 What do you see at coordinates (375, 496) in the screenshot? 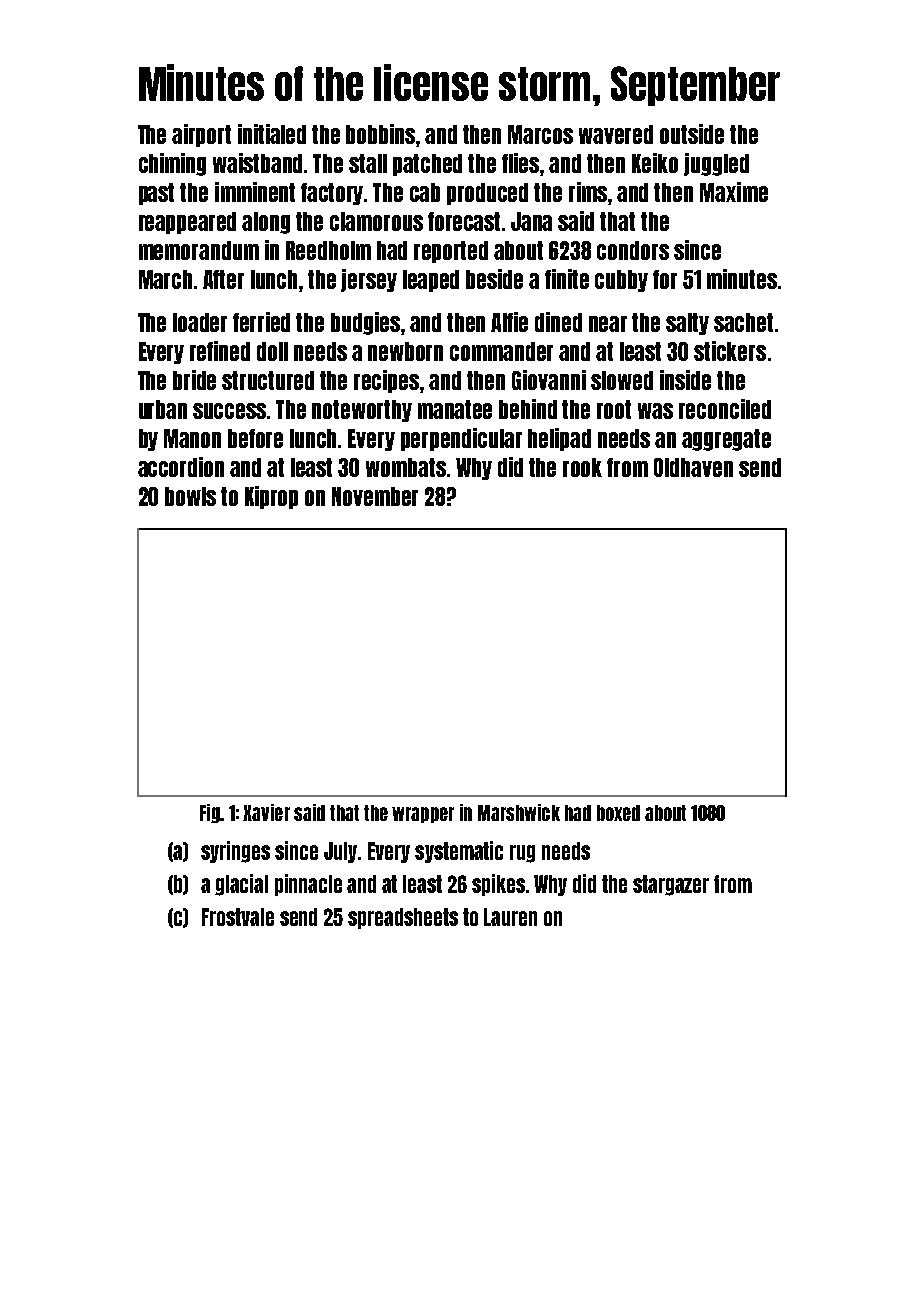
I see `November` at bounding box center [375, 496].
